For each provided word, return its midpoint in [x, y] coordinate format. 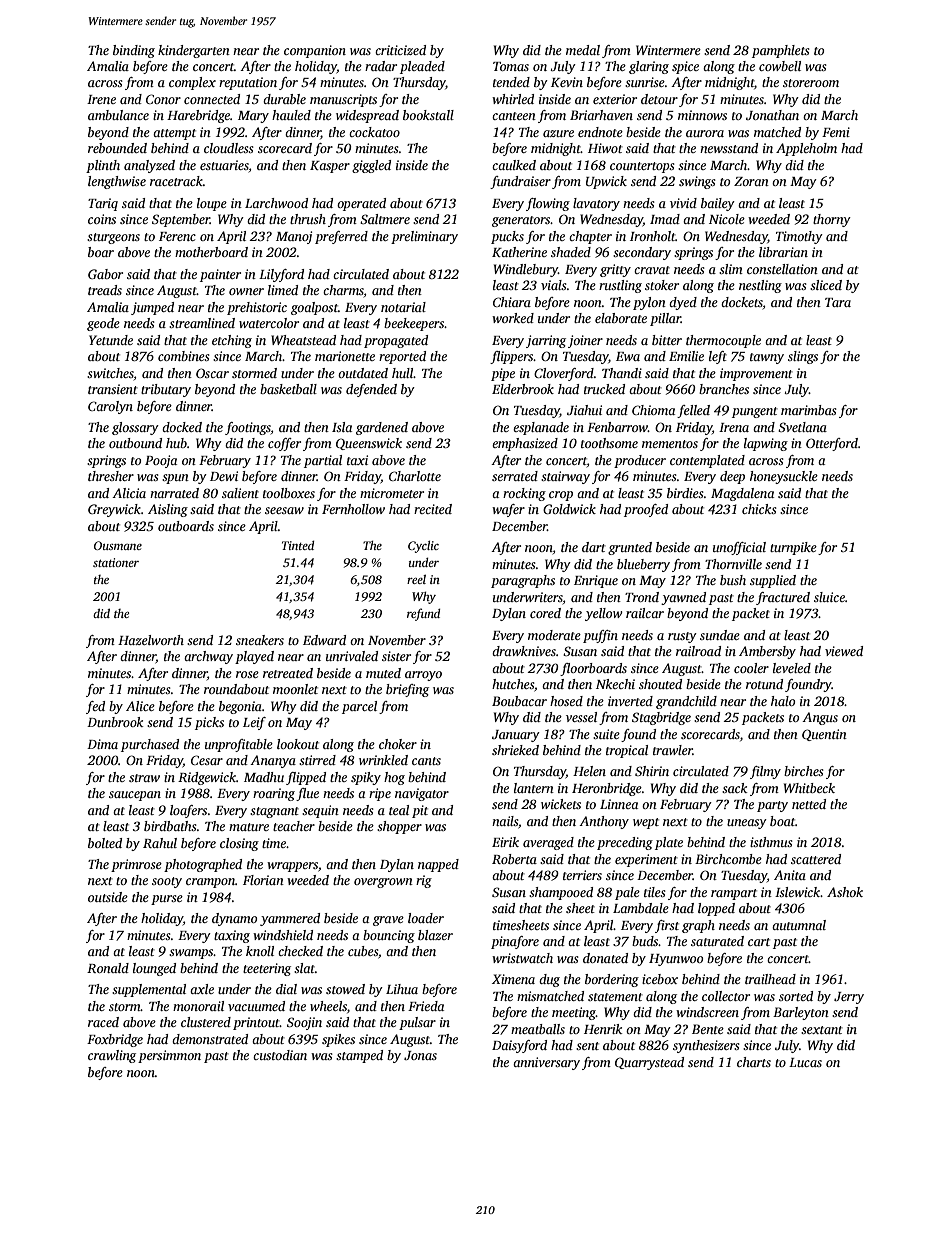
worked [513, 318]
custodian [280, 1055]
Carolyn [110, 407]
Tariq [103, 204]
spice [685, 67]
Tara [838, 302]
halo [783, 701]
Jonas [420, 1055]
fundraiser [520, 182]
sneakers [260, 640]
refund [424, 614]
